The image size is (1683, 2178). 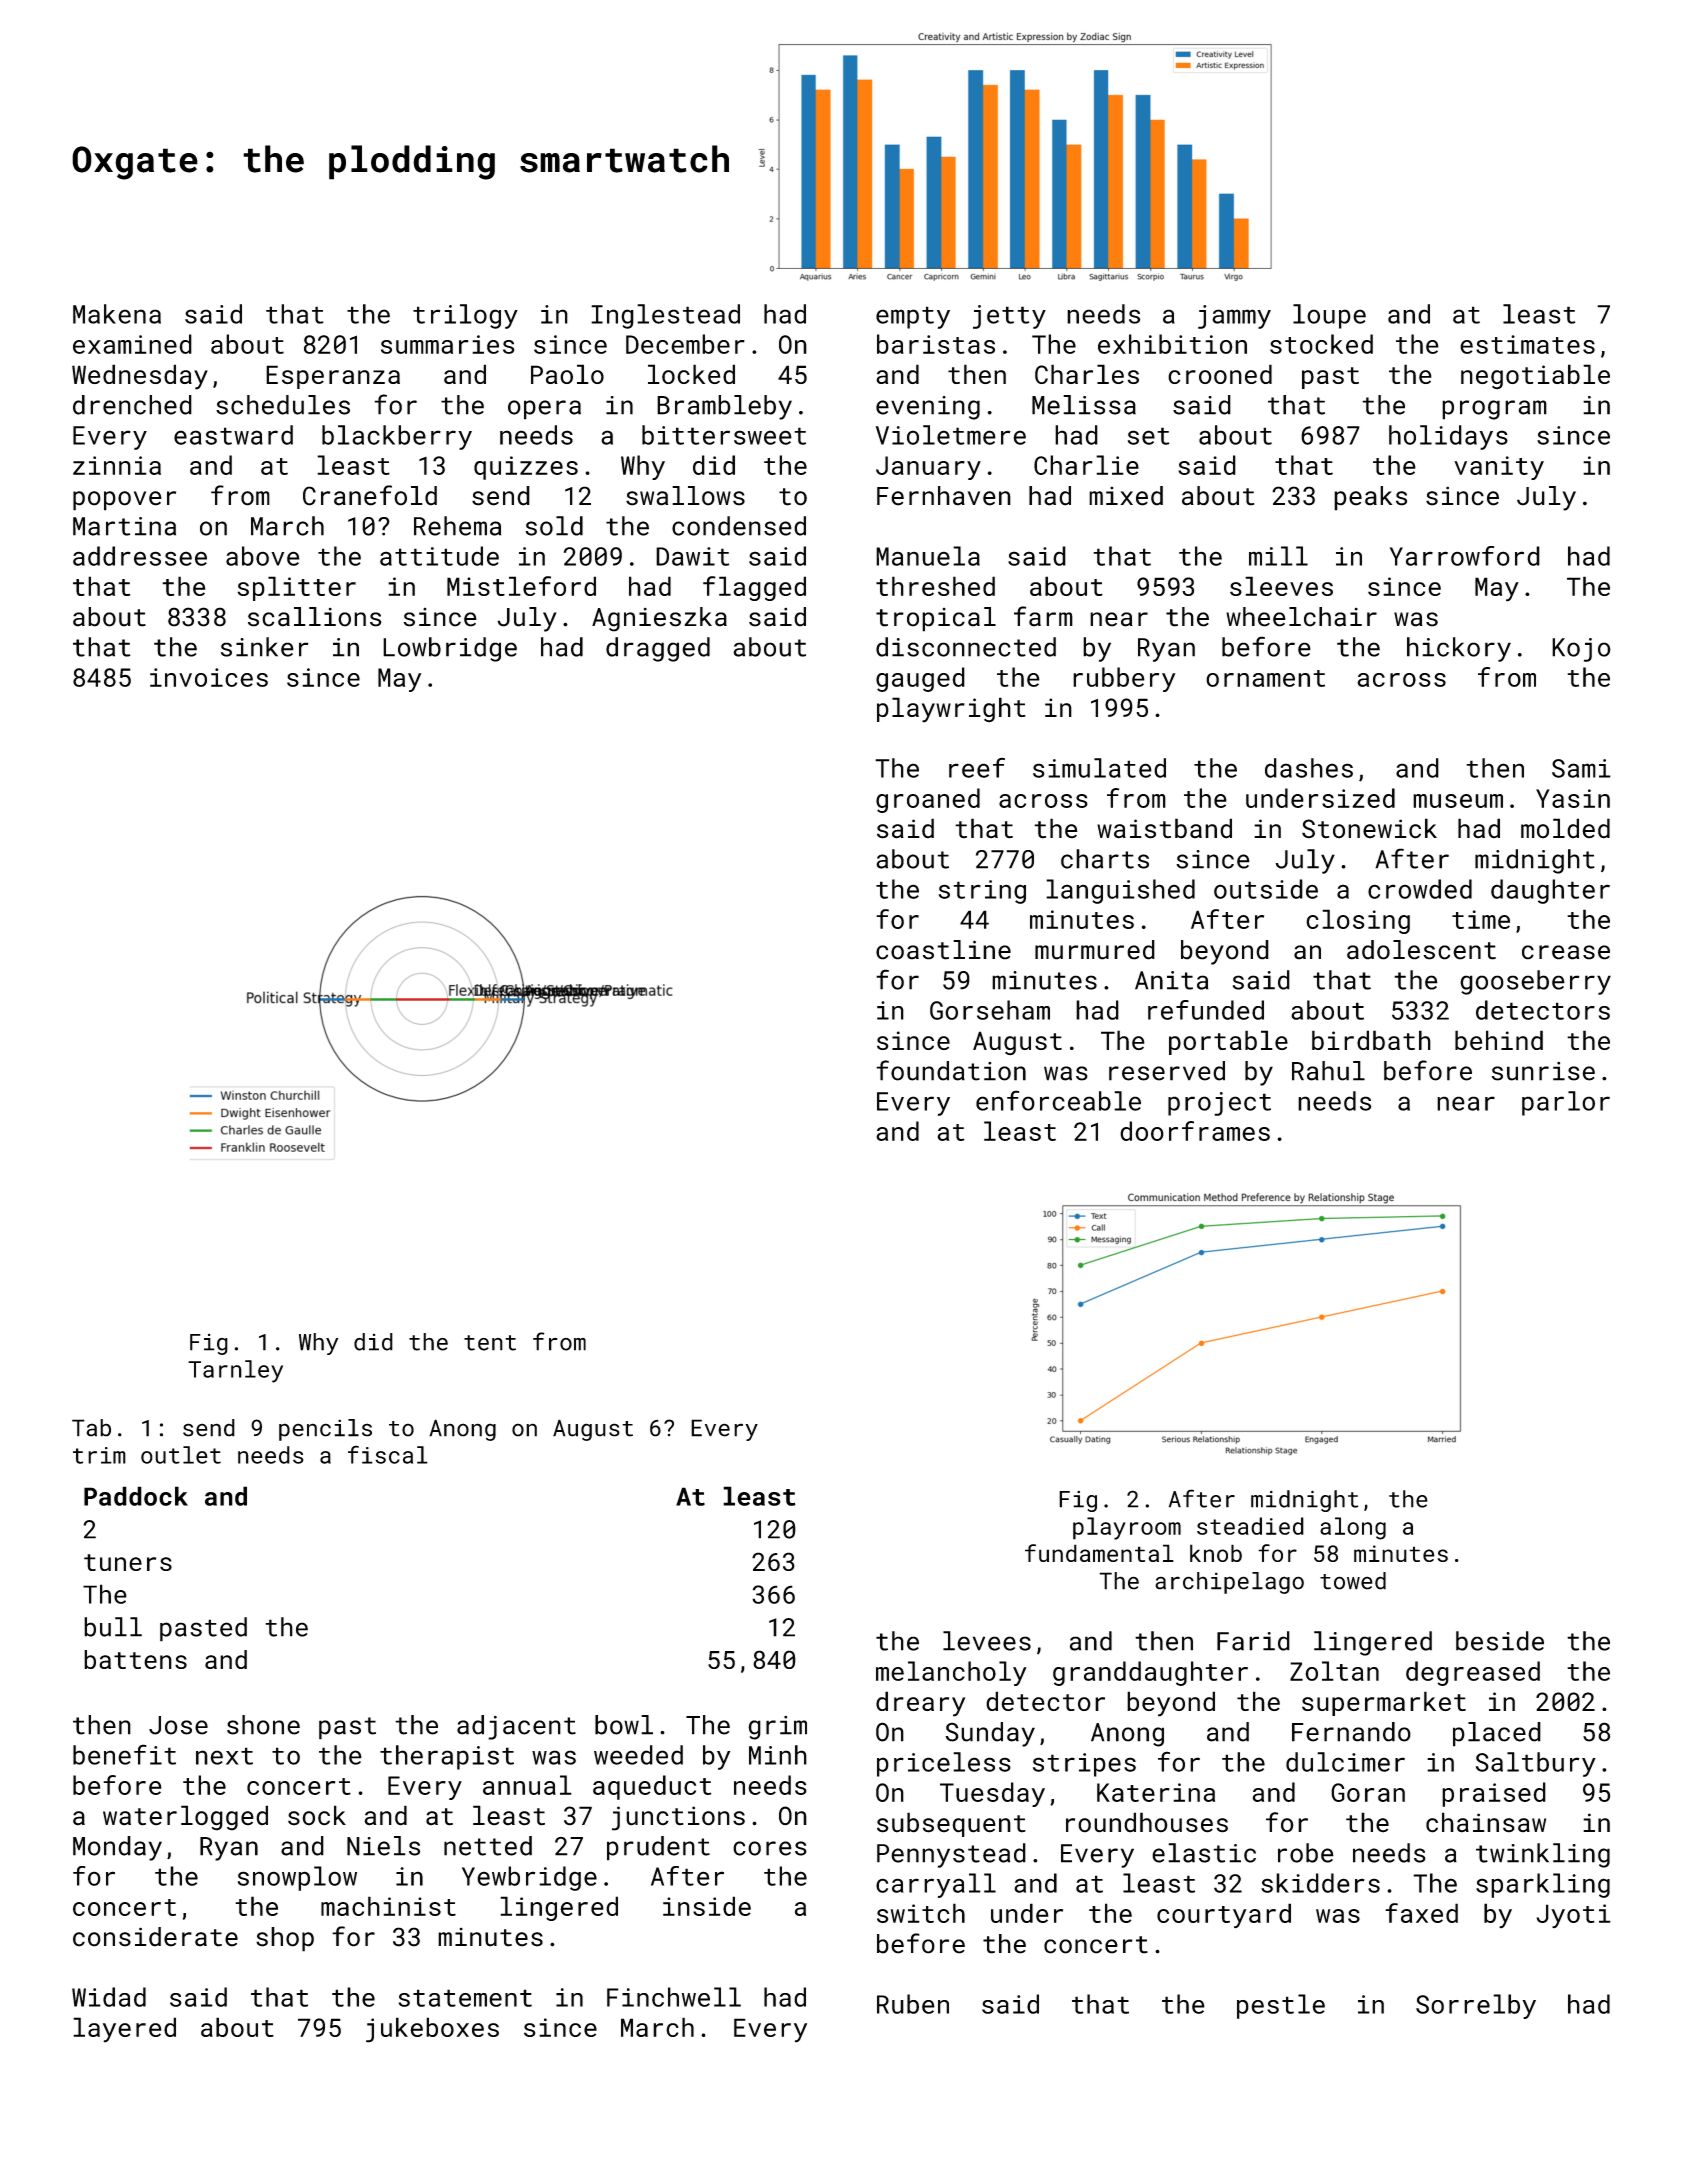 I want to click on beside, so click(x=1500, y=1641).
